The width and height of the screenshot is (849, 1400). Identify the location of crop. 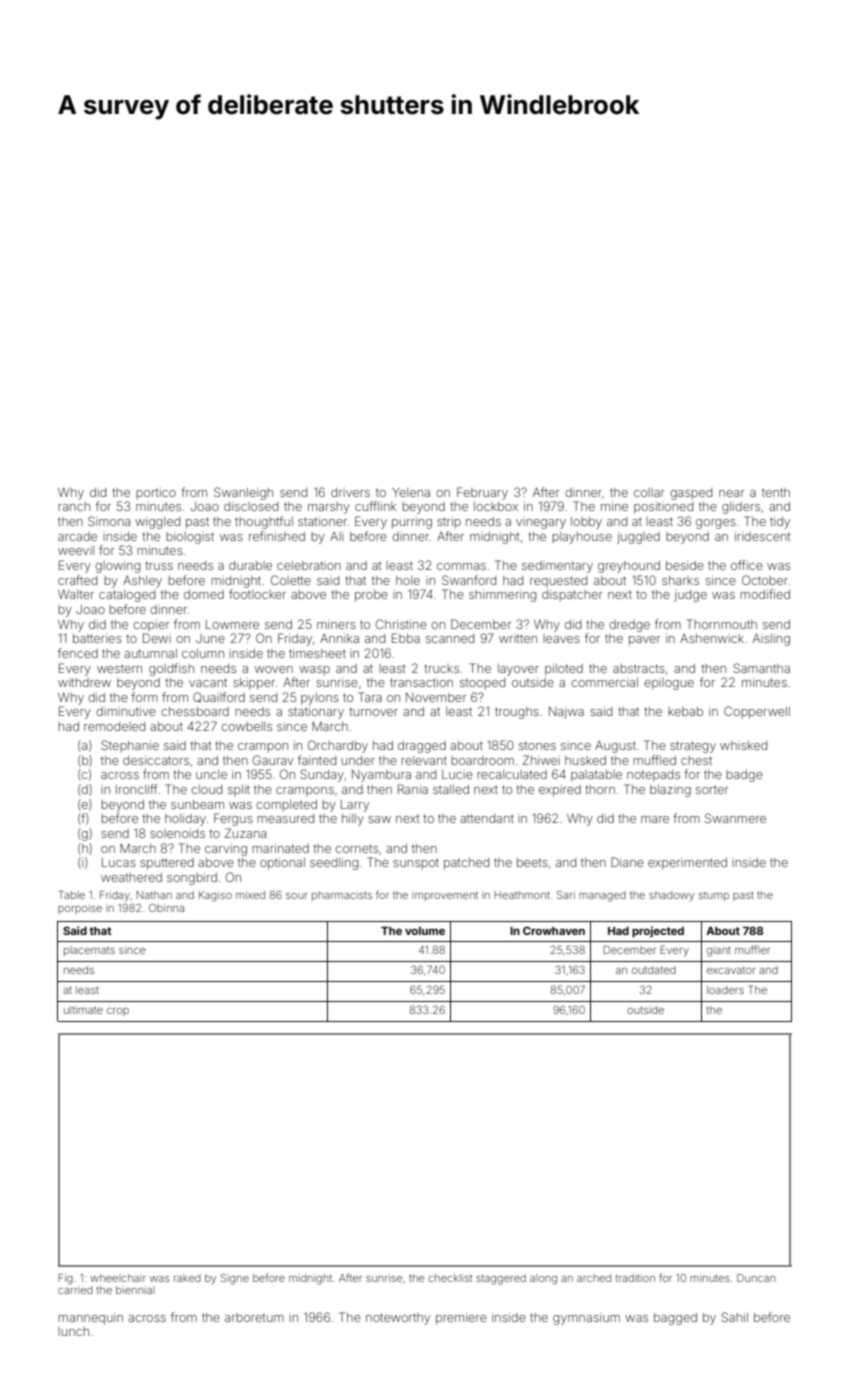
(118, 1012).
